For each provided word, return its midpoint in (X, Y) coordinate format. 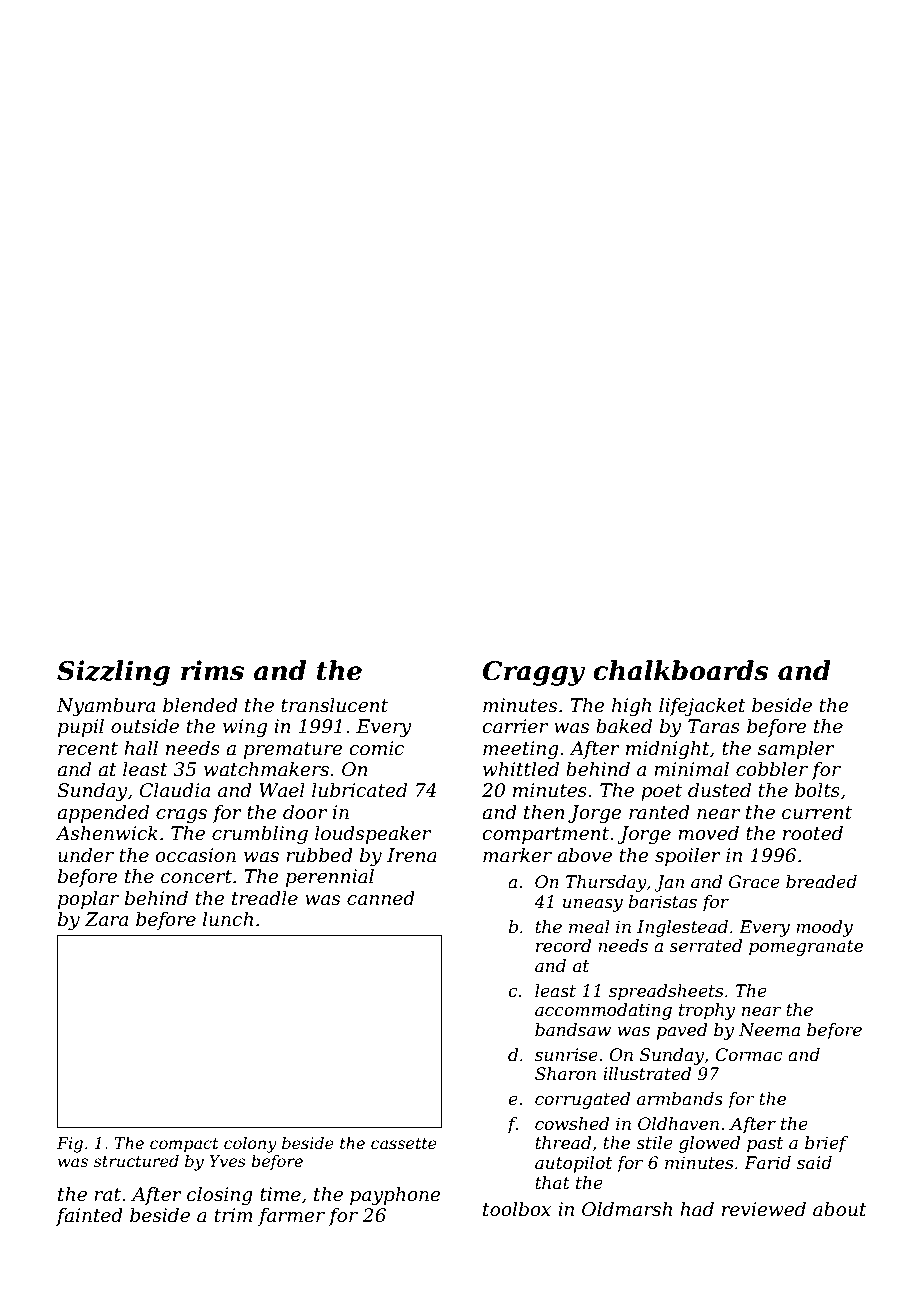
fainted (89, 1217)
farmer (291, 1217)
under (86, 855)
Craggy (534, 673)
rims (212, 670)
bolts (817, 790)
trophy (707, 1011)
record (564, 945)
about (840, 1209)
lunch (228, 919)
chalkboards (681, 670)
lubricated (359, 790)
